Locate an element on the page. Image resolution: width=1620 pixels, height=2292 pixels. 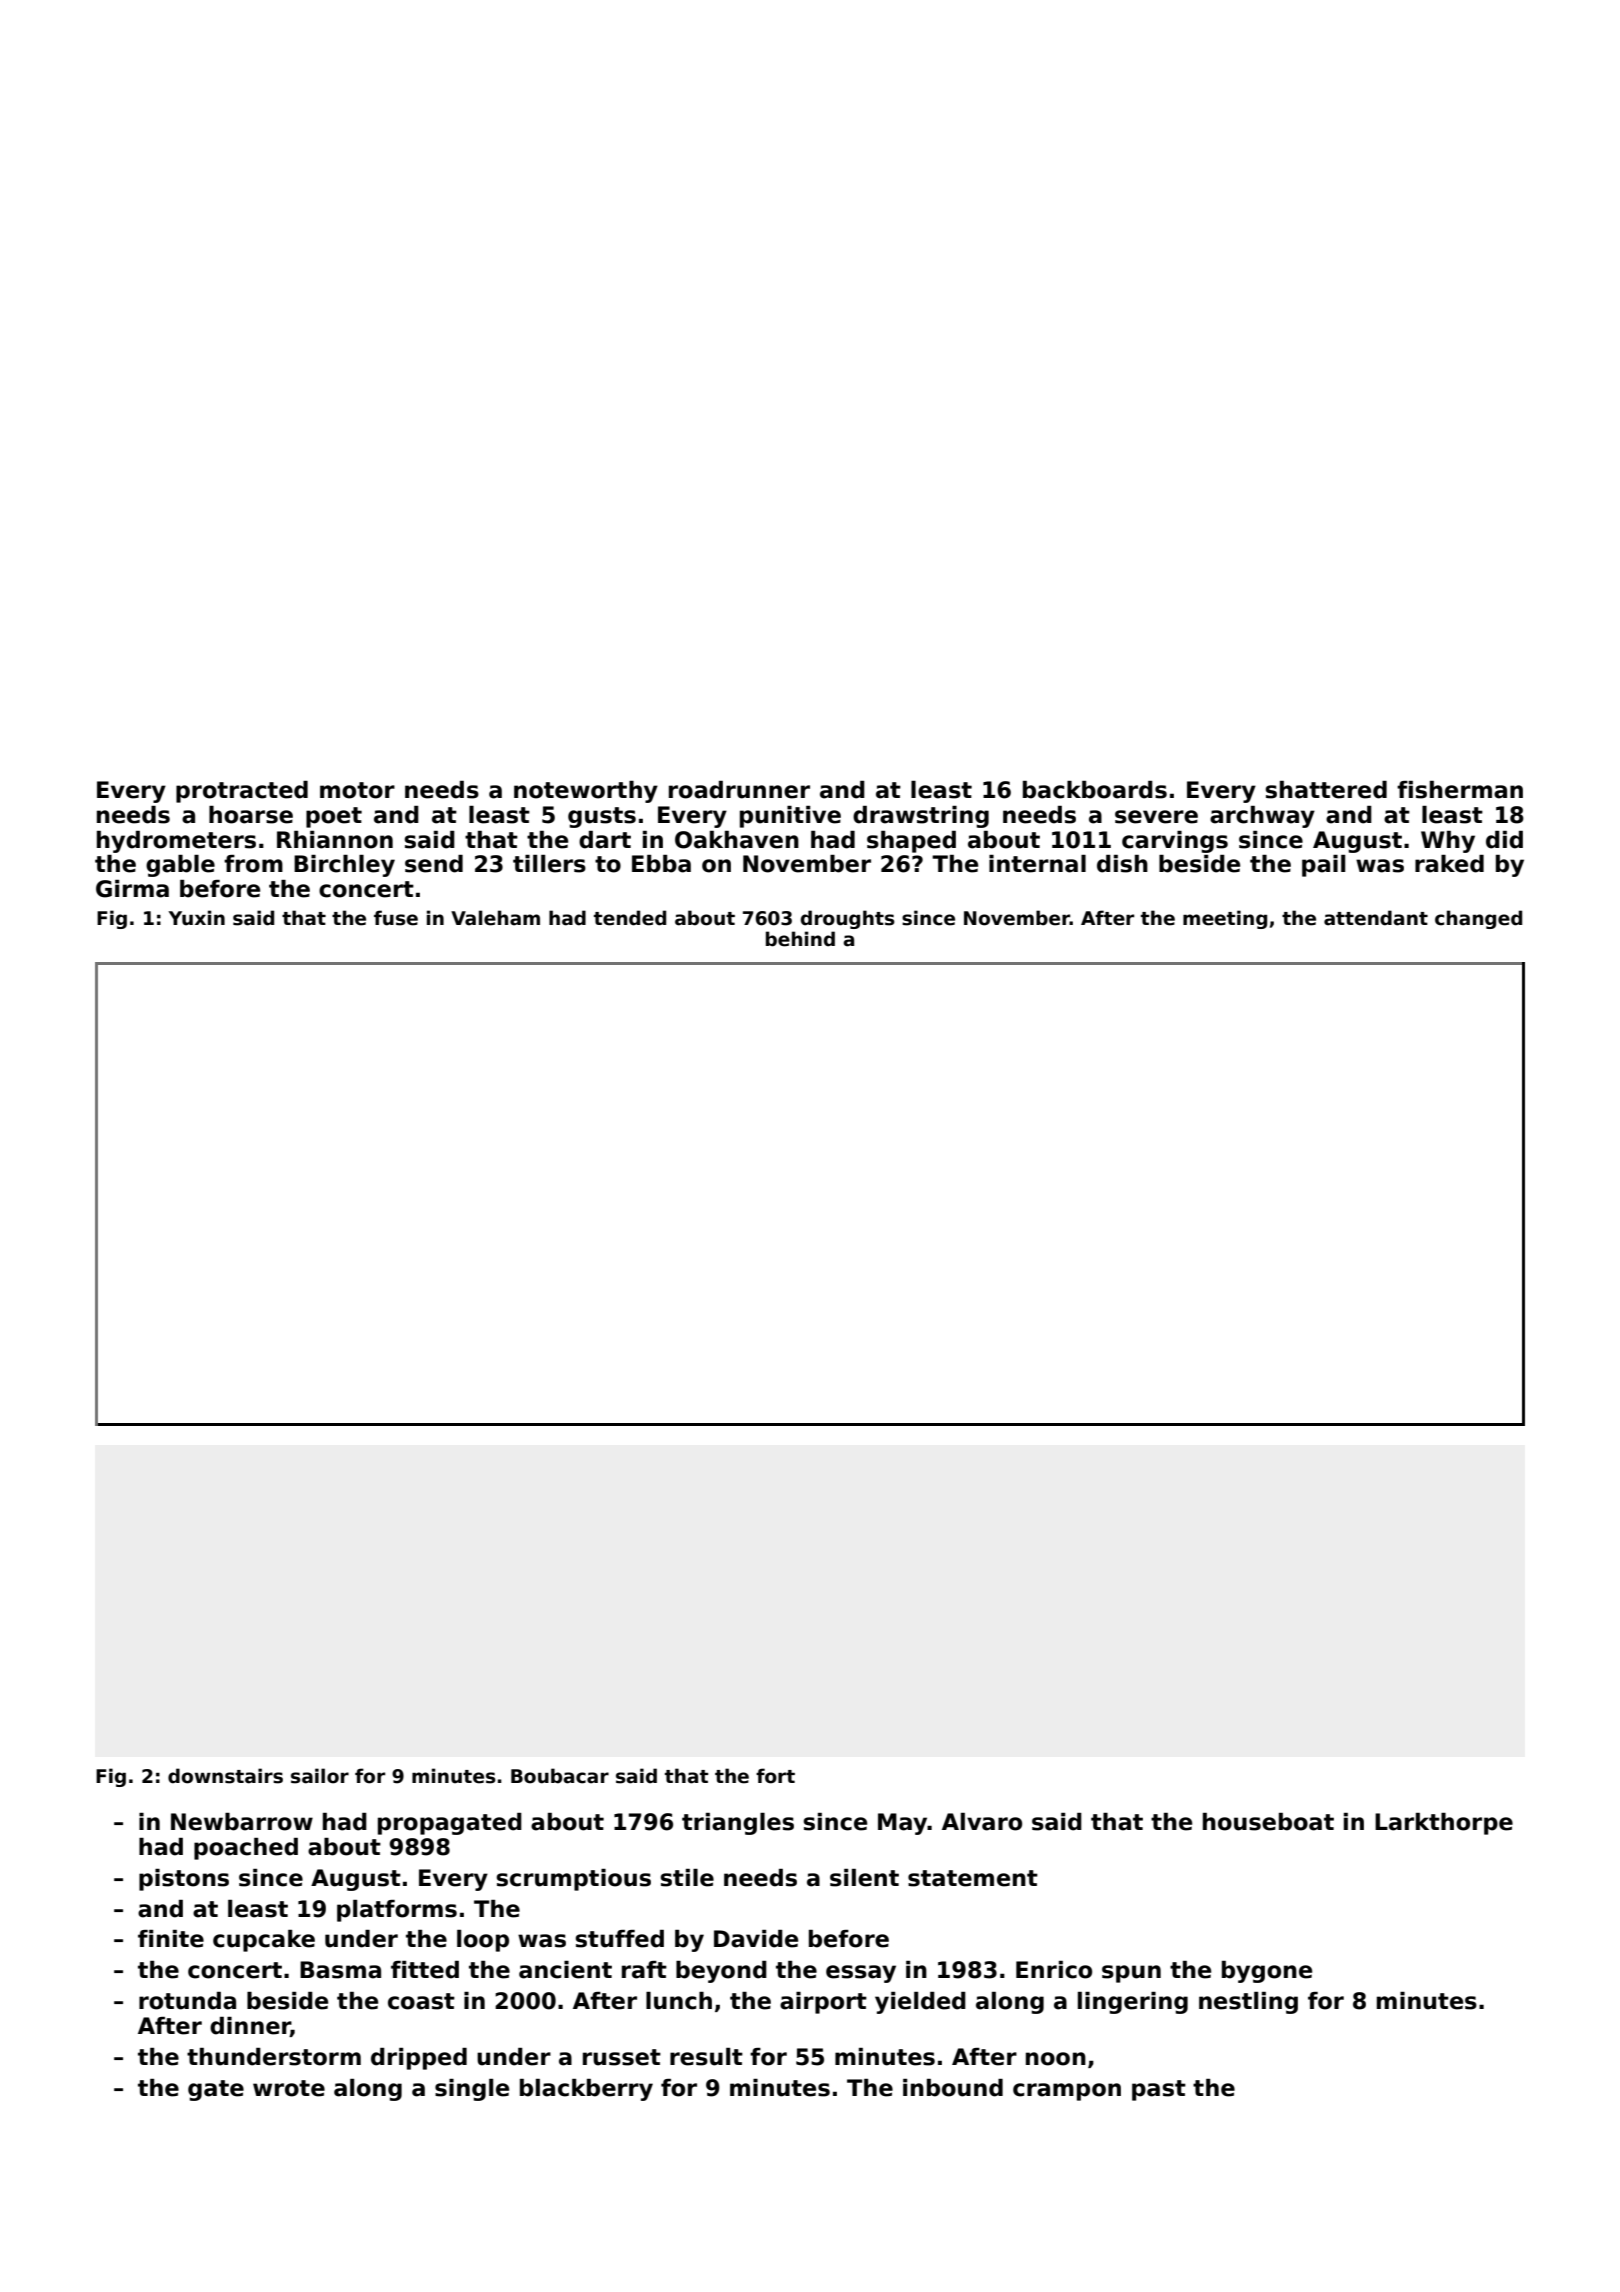
fort is located at coordinates (775, 1776).
